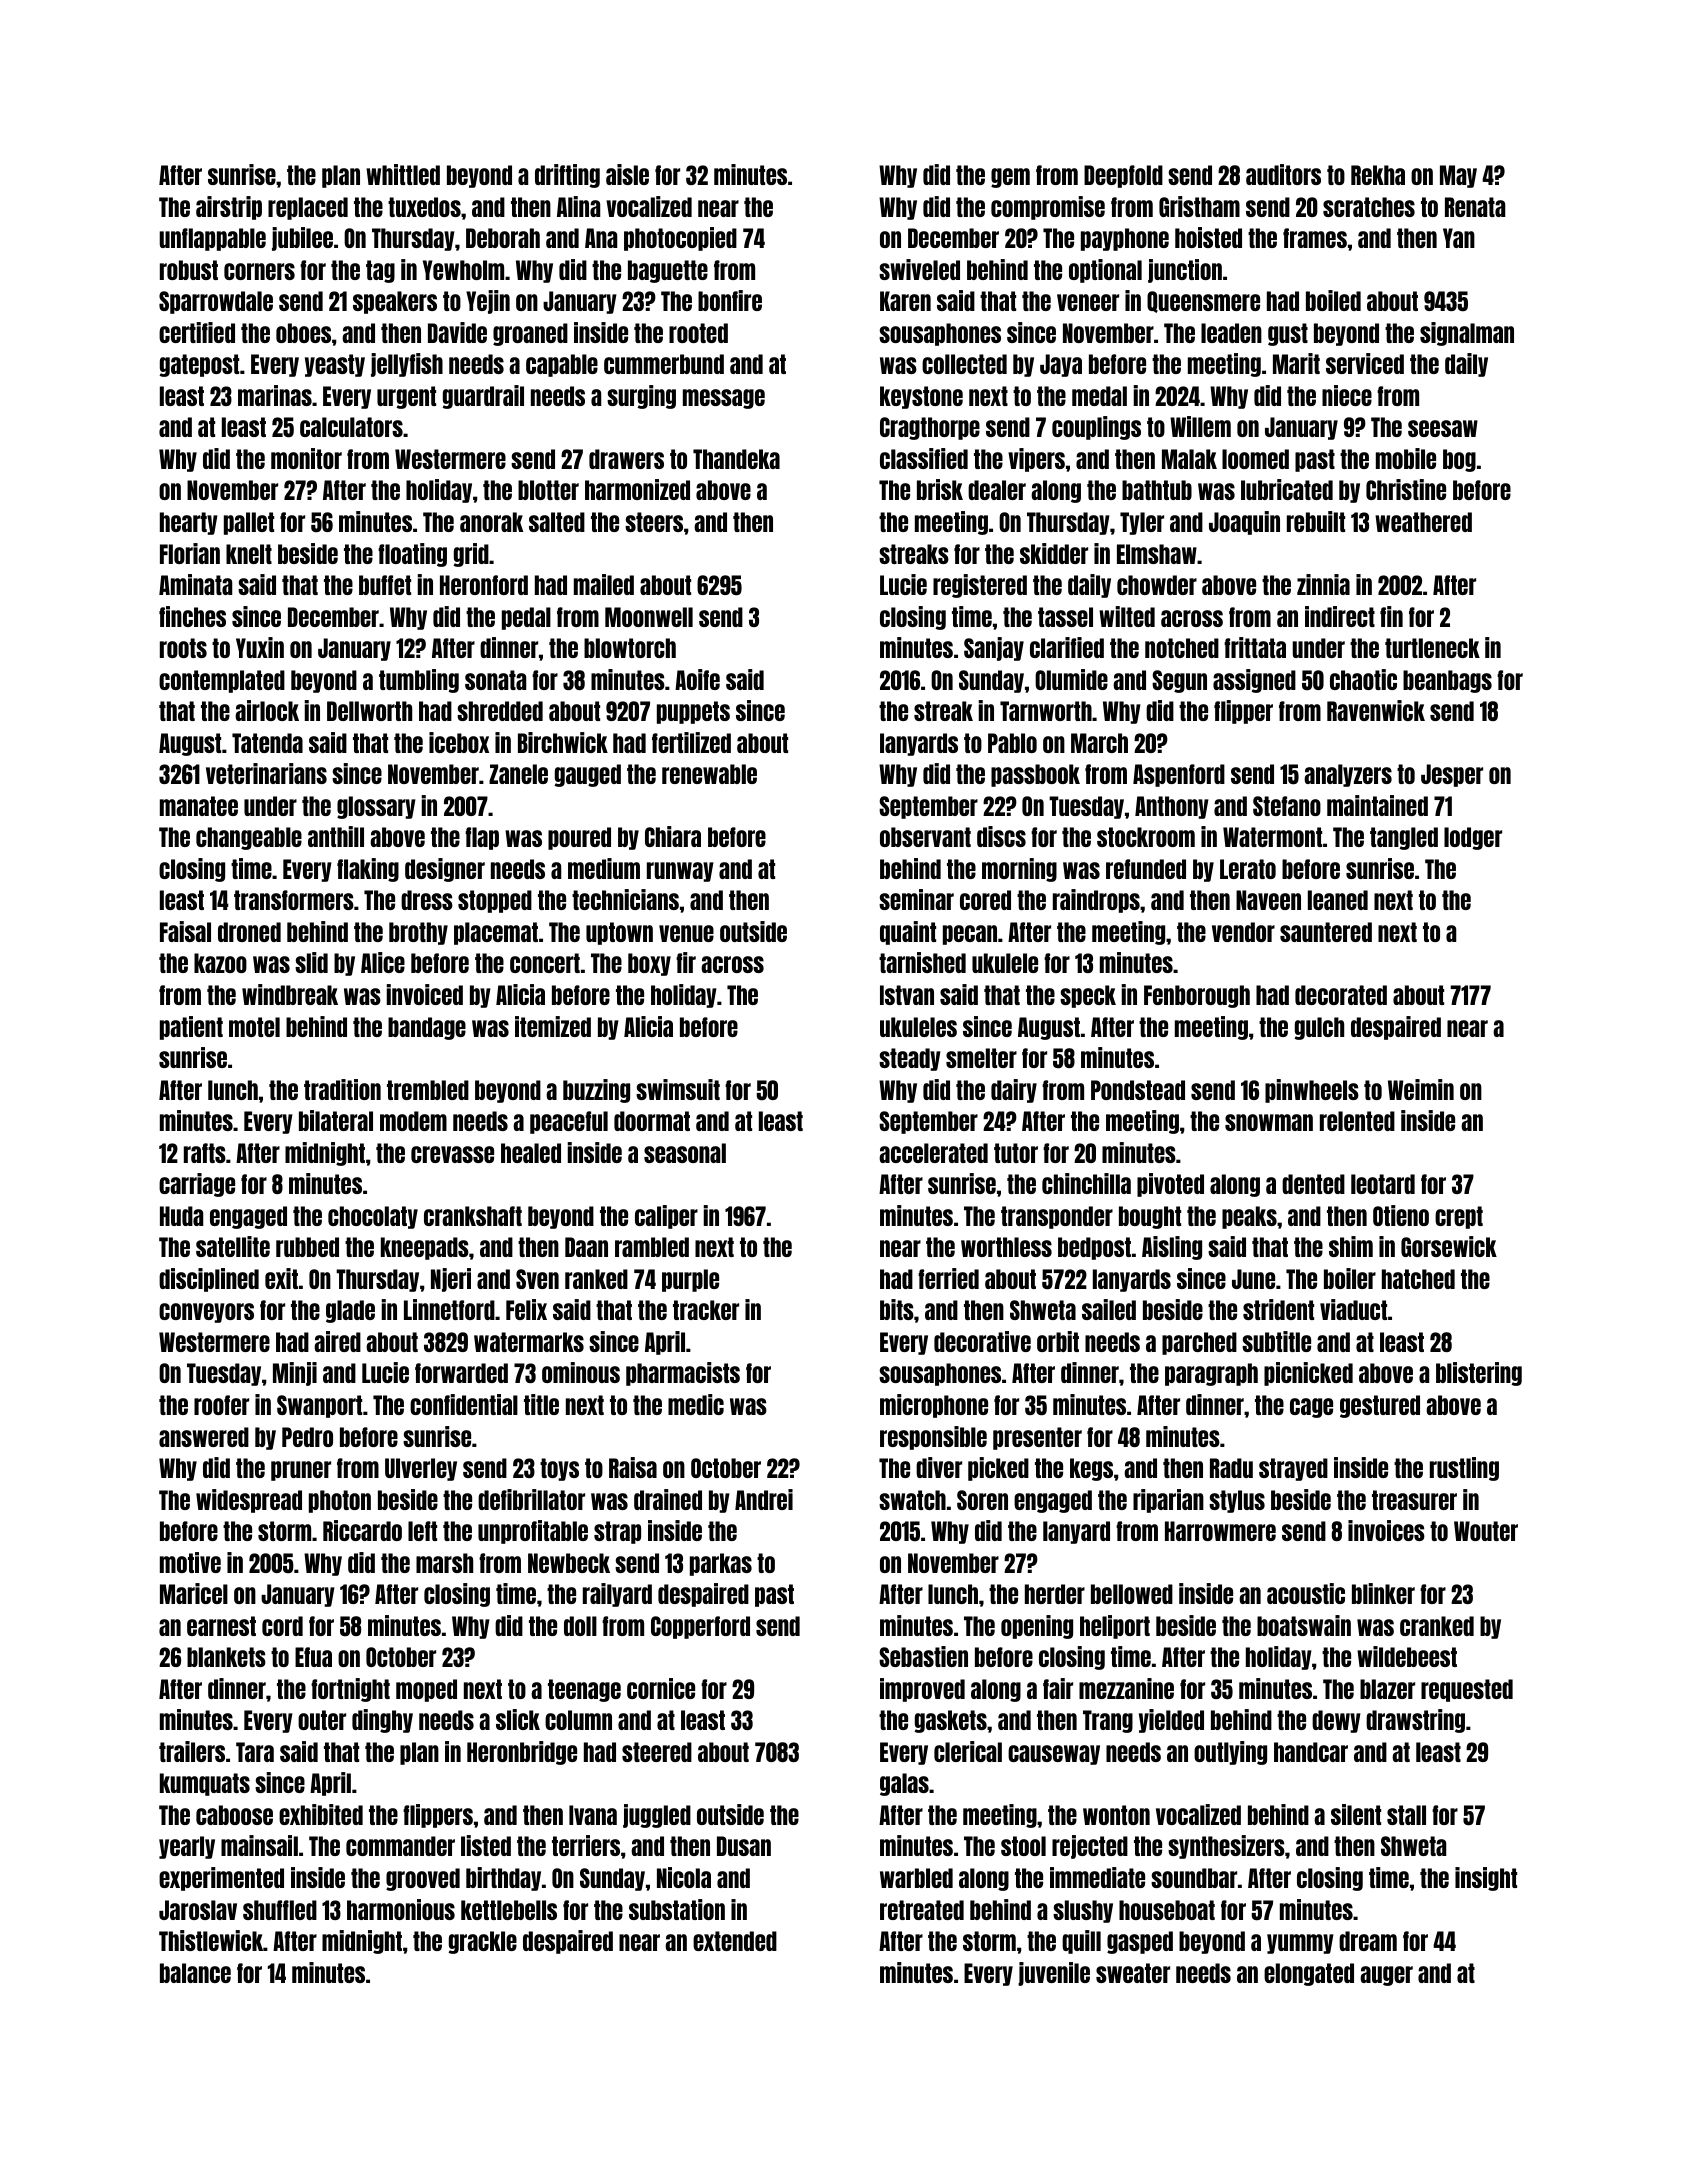  I want to click on patient, so click(191, 1028).
